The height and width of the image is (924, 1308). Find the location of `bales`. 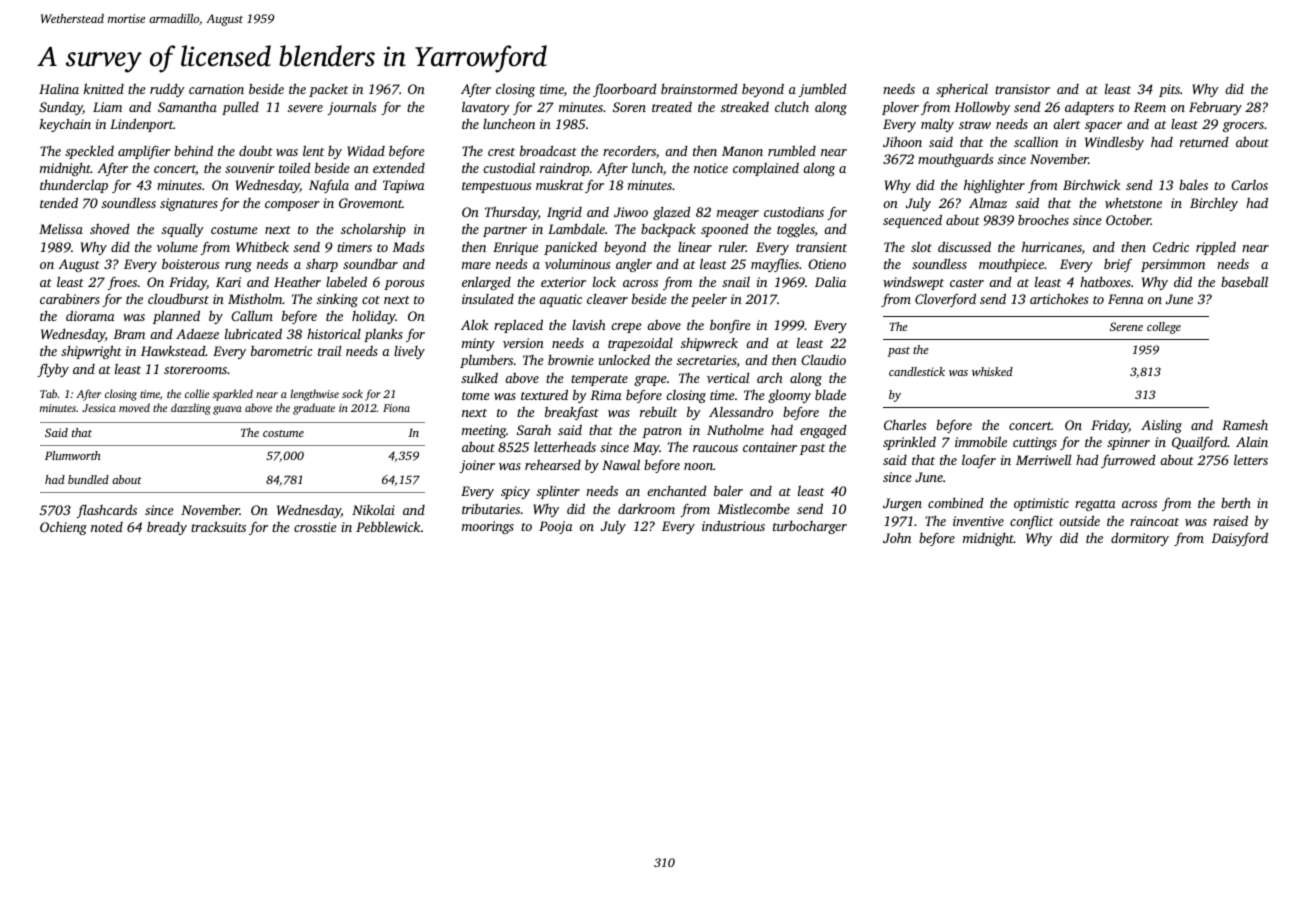

bales is located at coordinates (1193, 185).
